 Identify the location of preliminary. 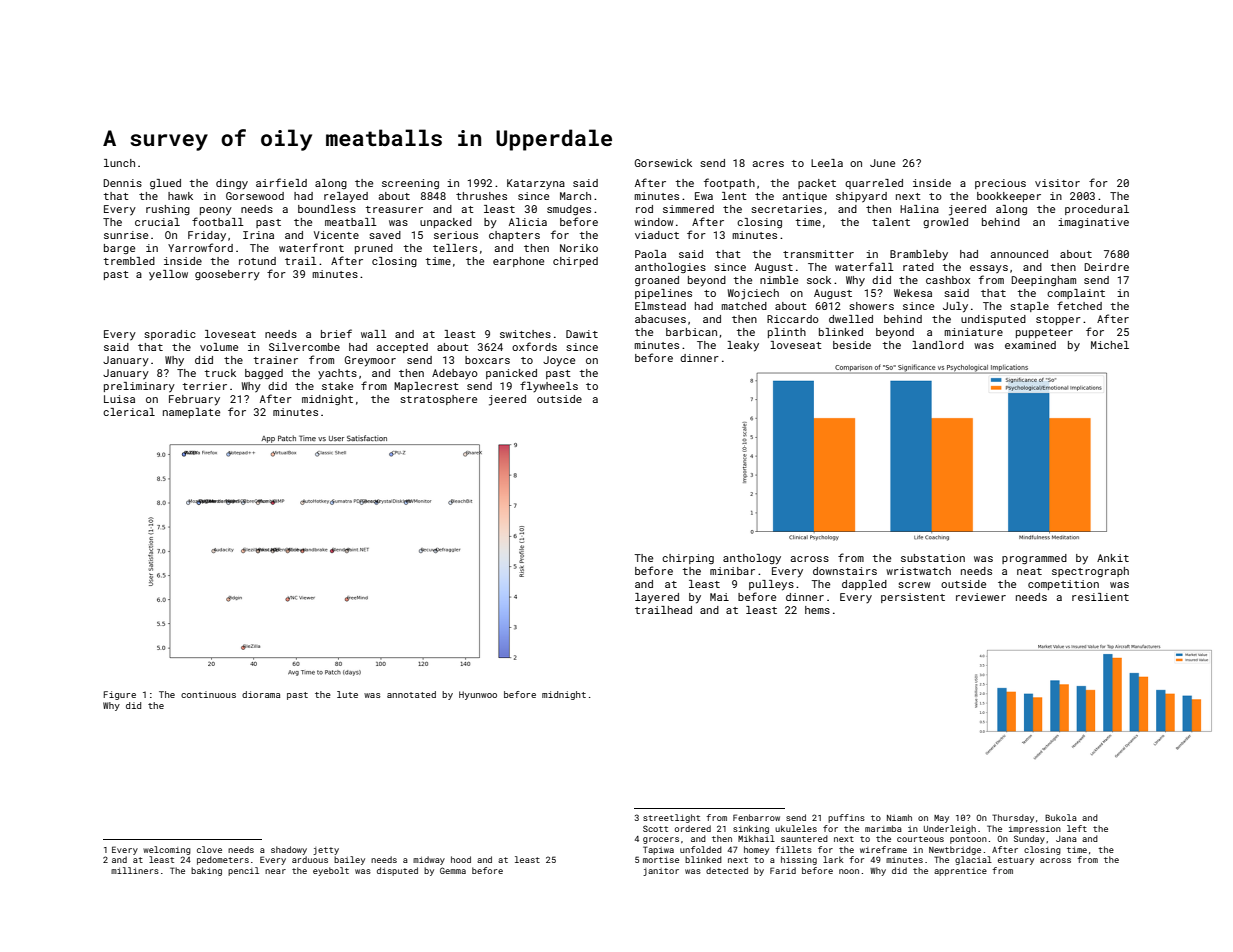
(139, 387).
